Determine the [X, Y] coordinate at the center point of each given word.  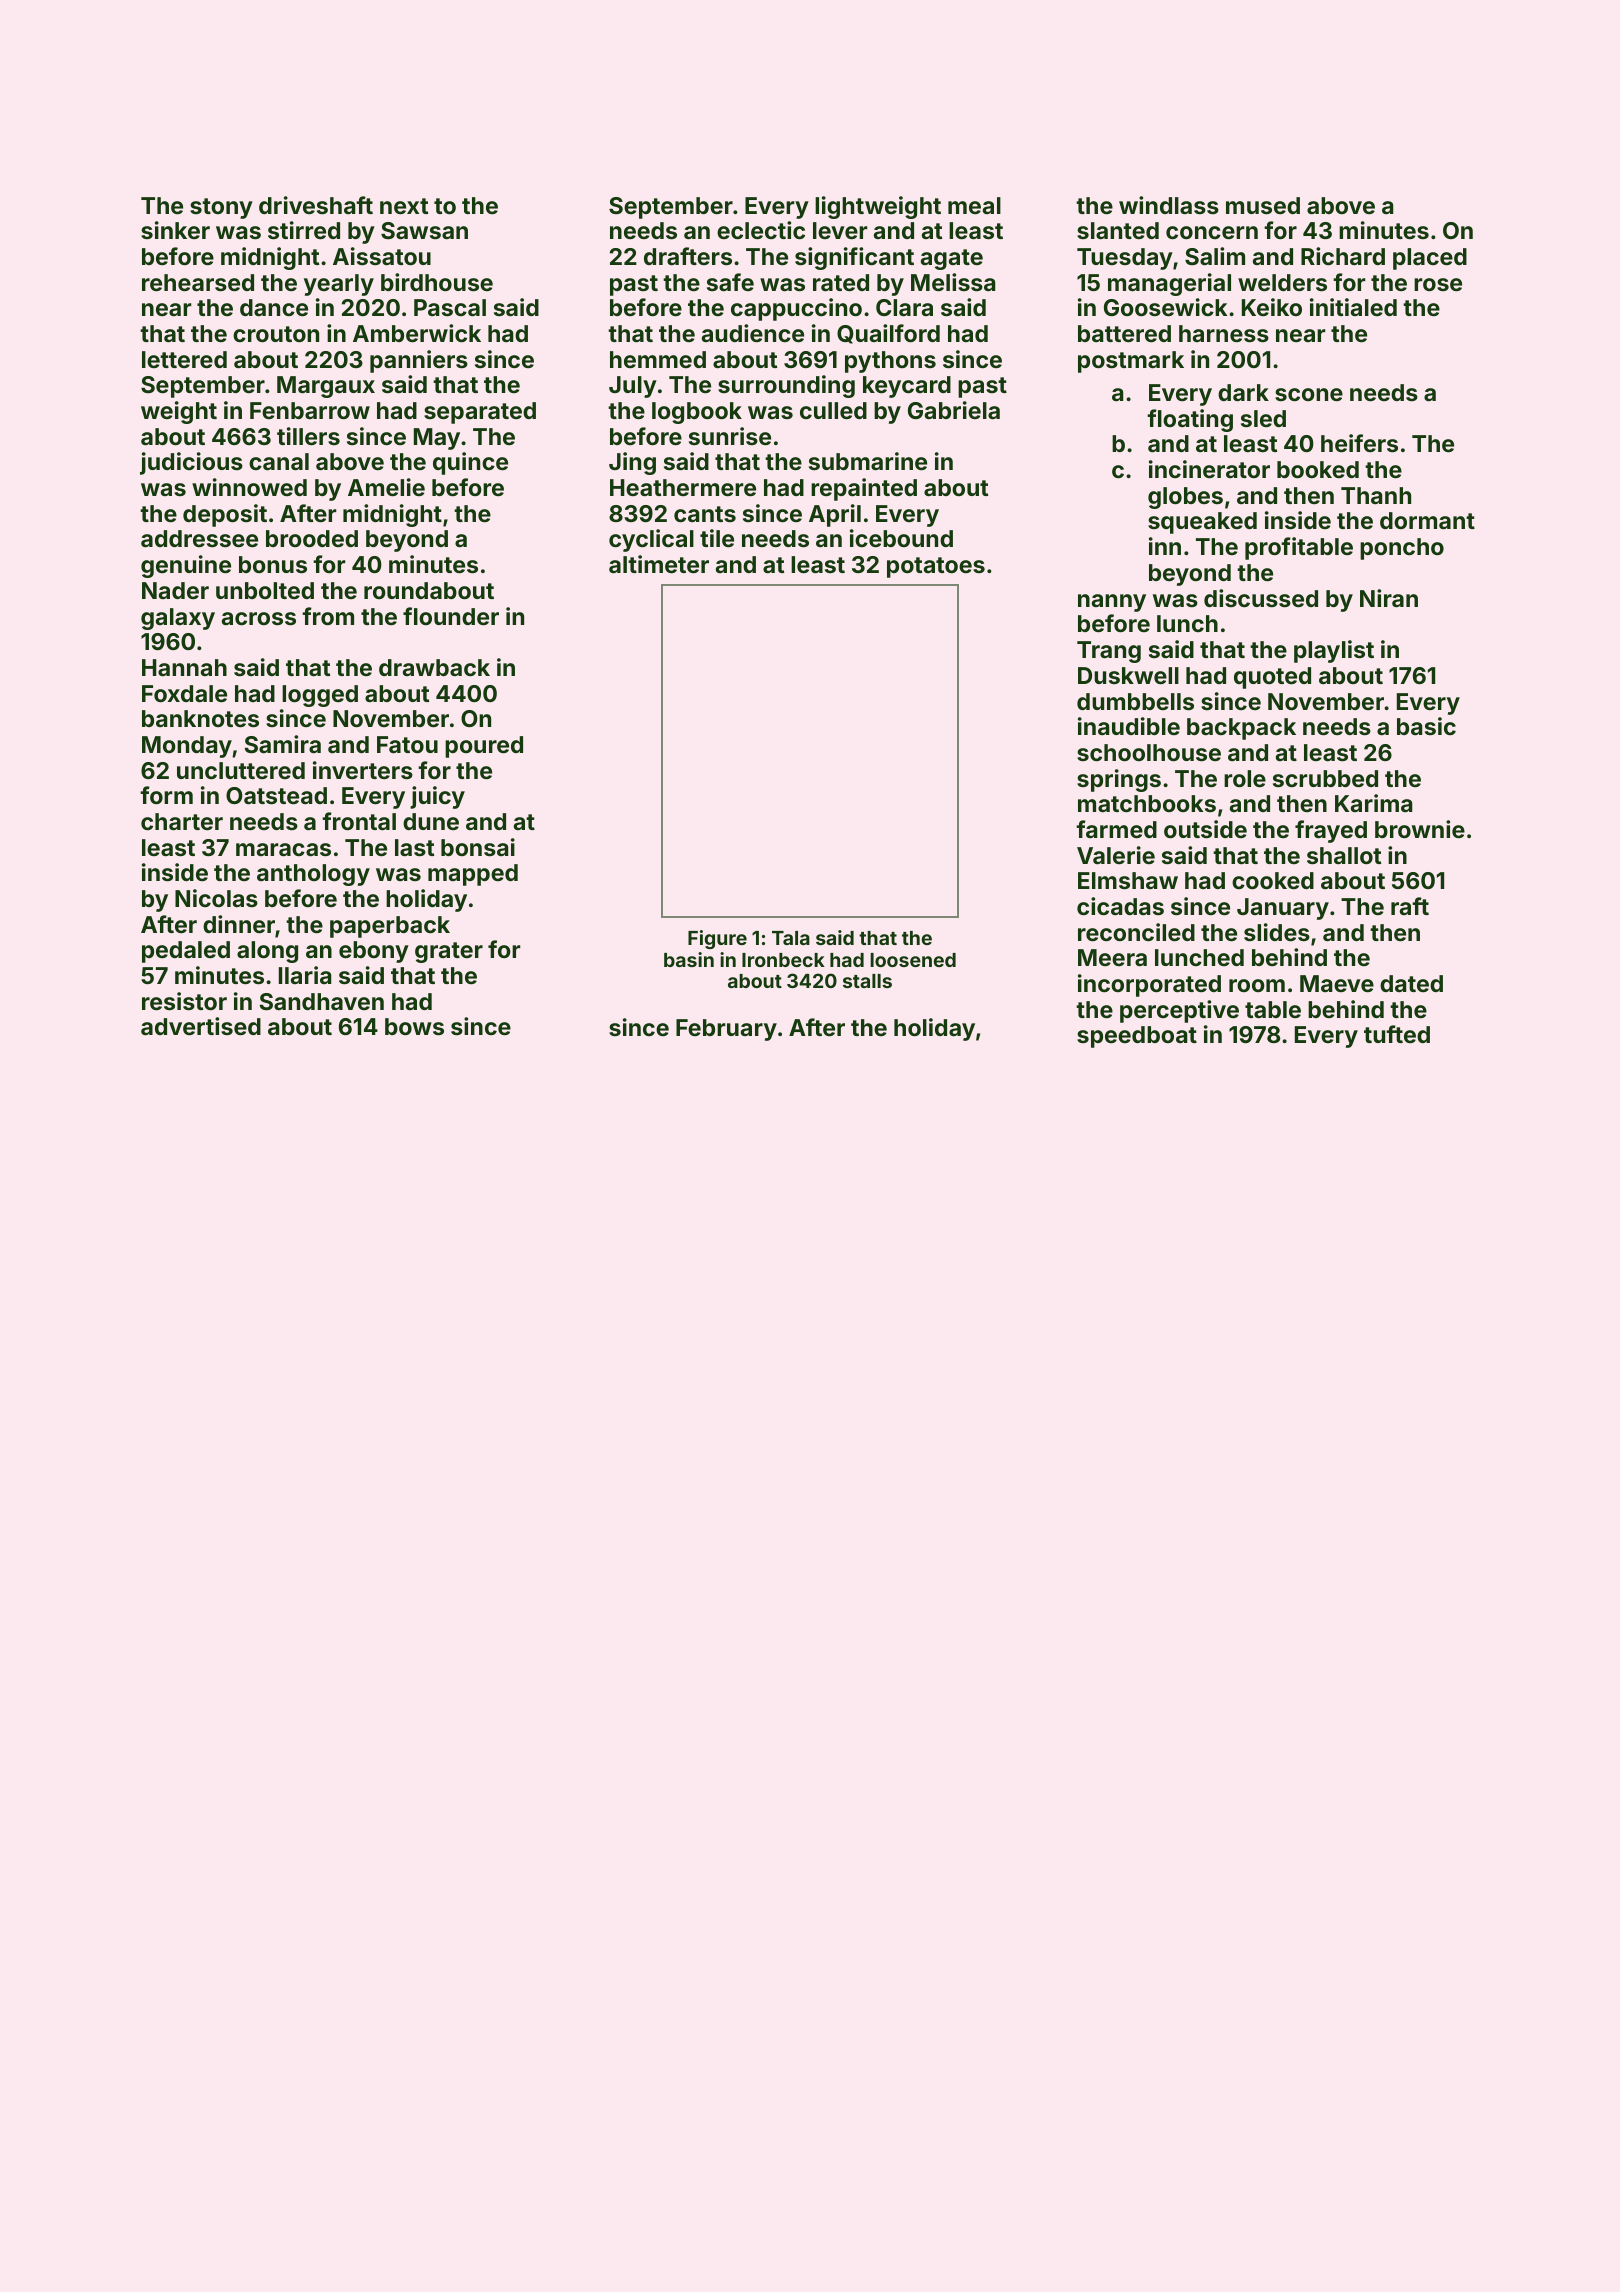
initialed [1353, 307]
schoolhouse [1149, 752]
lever [840, 230]
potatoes [936, 567]
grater [449, 952]
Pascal [450, 307]
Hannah [184, 667]
